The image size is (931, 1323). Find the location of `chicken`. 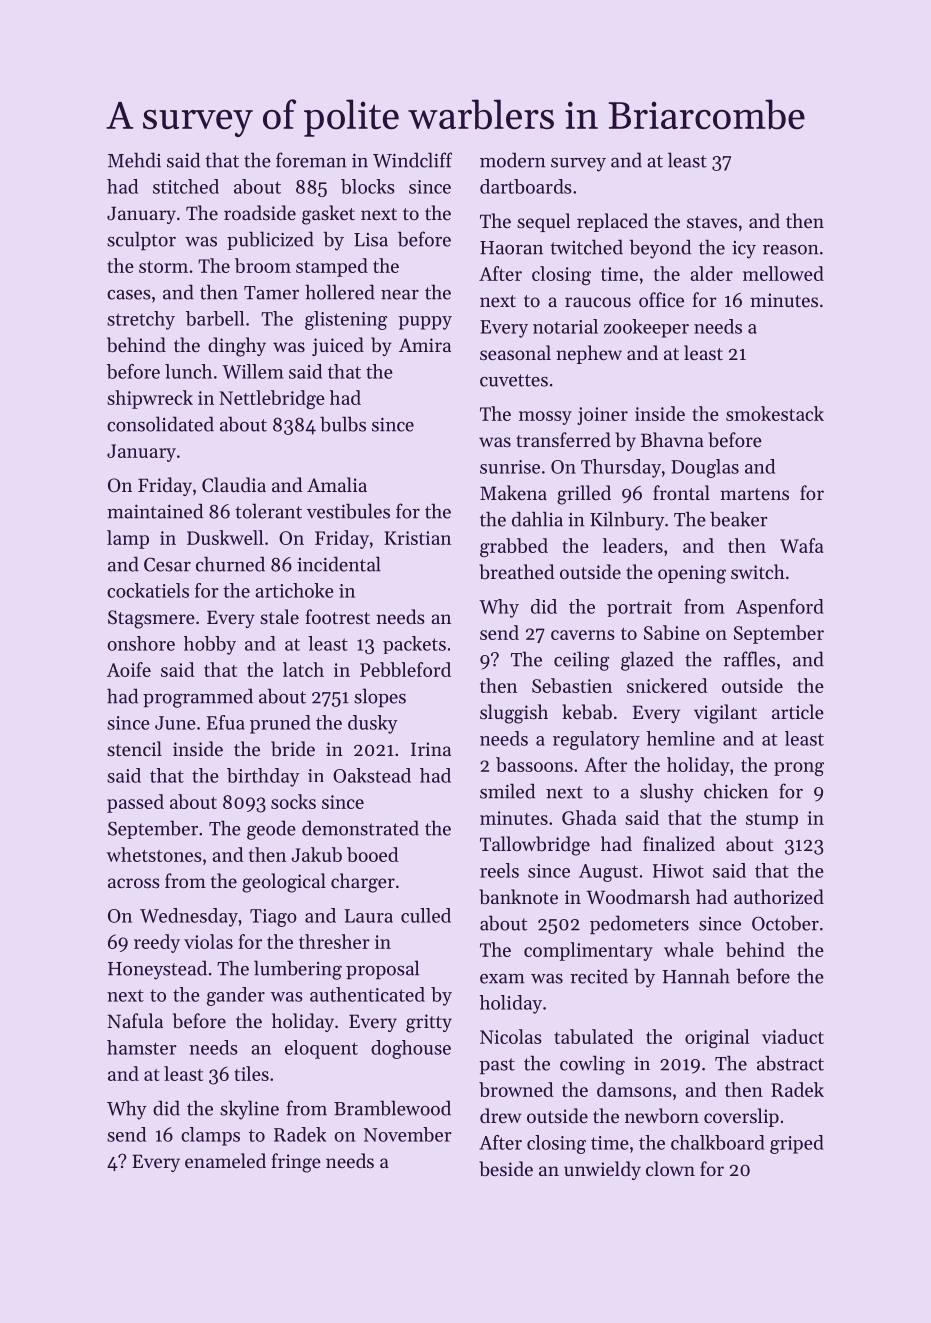

chicken is located at coordinates (736, 791).
